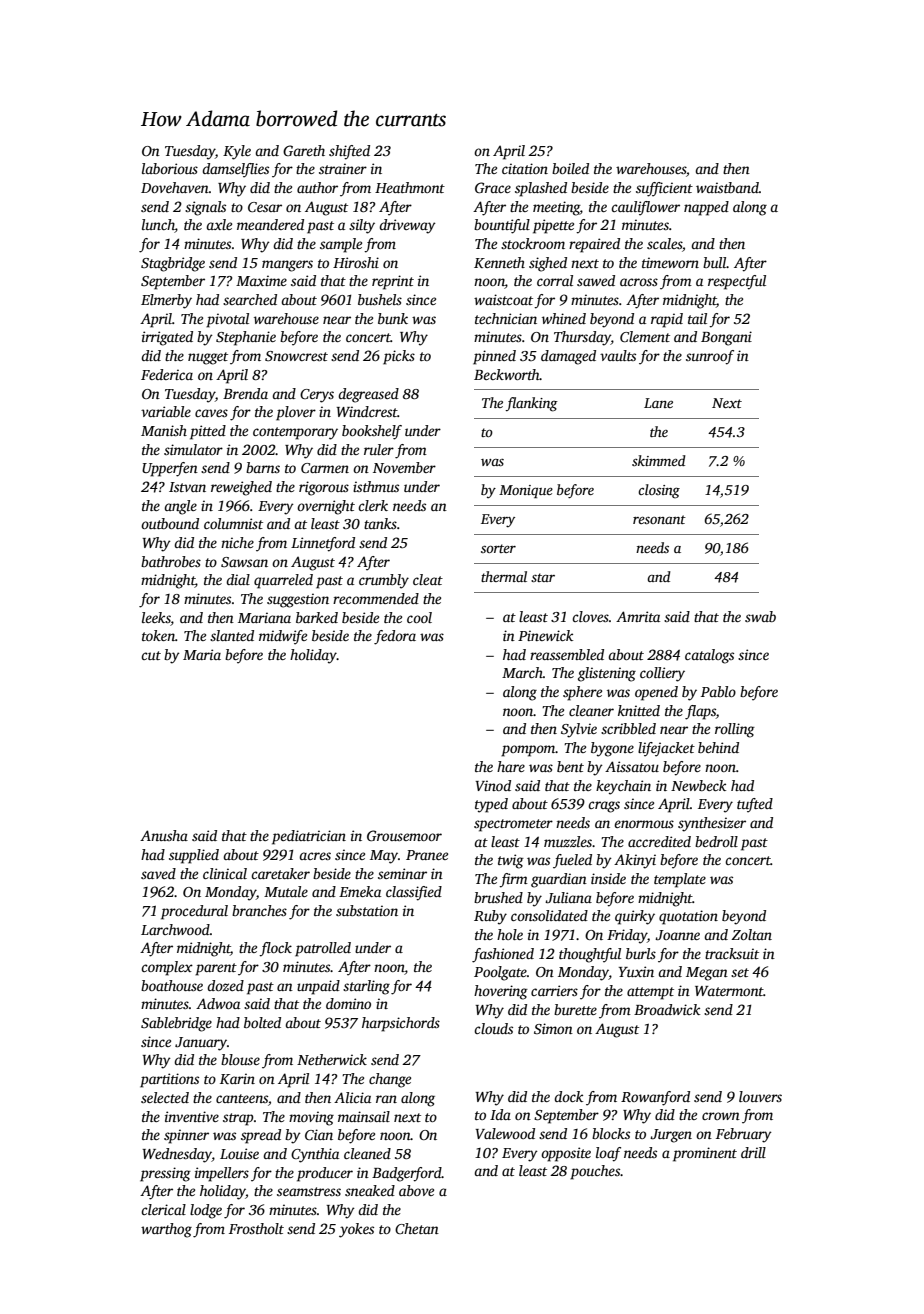 The width and height of the screenshot is (924, 1314). Describe the element at coordinates (256, 1228) in the screenshot. I see `Frostholt` at that location.
